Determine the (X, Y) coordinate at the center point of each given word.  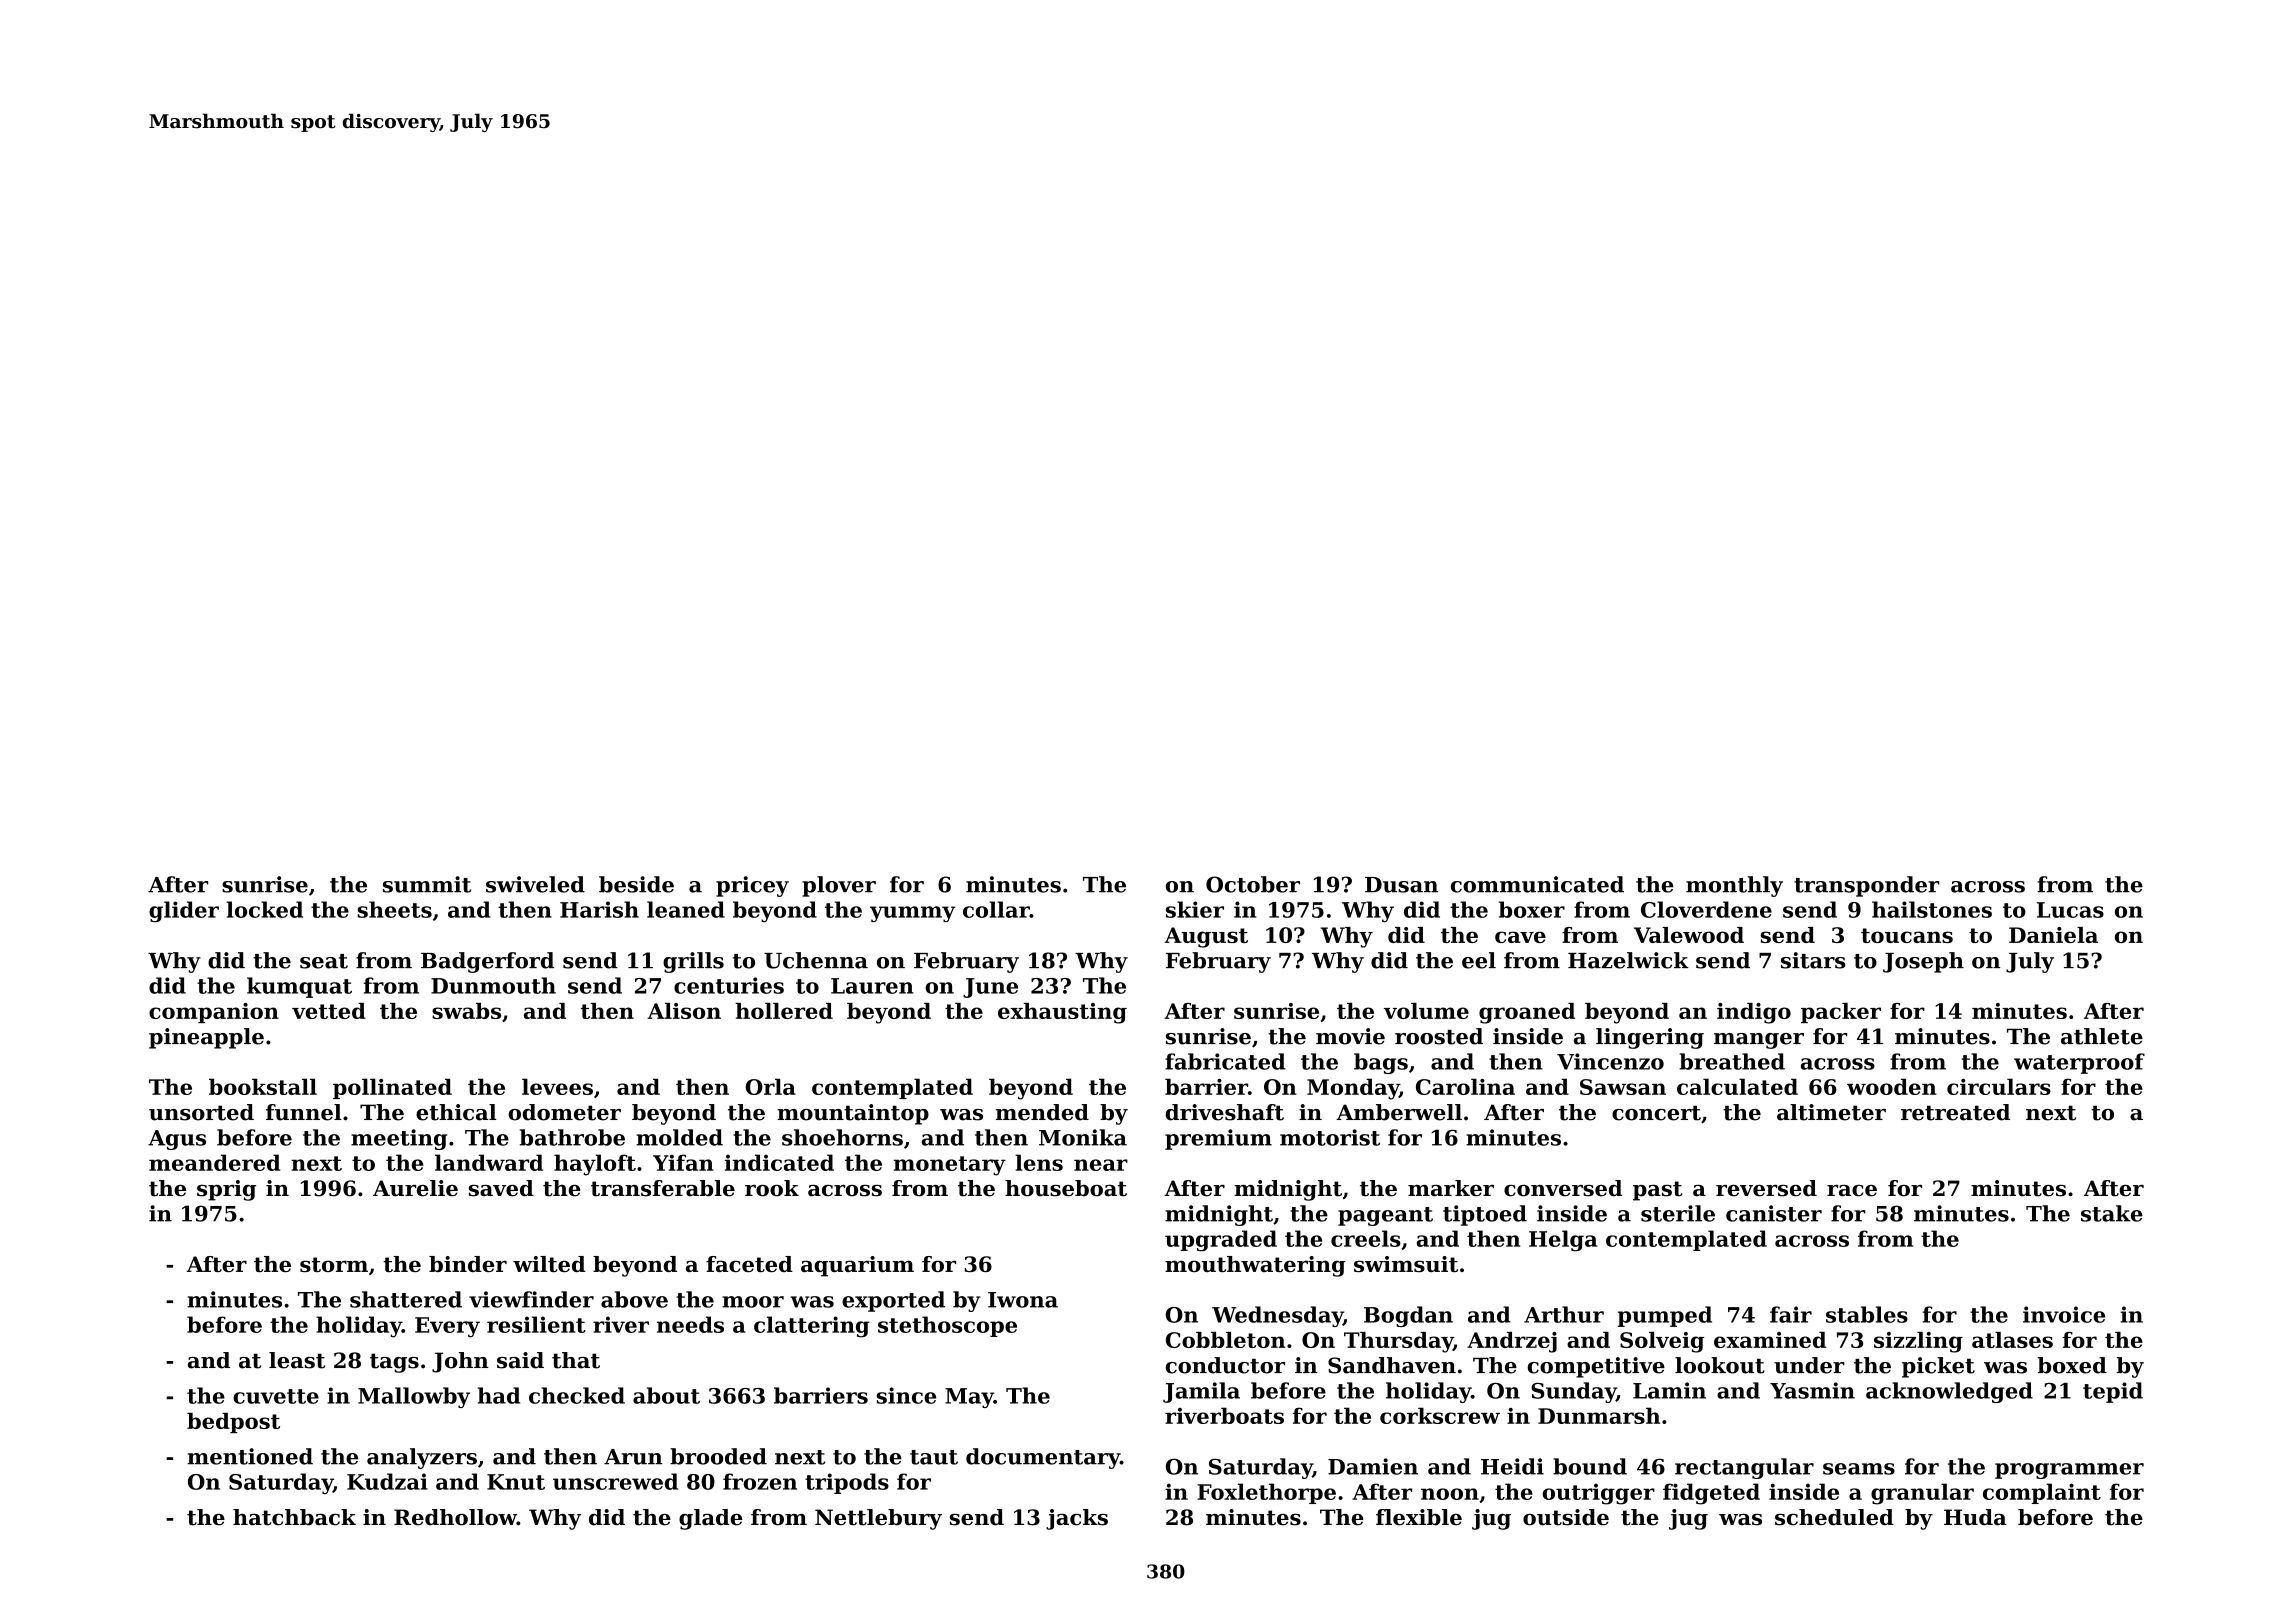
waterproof (2079, 1063)
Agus (177, 1140)
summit (427, 884)
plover (839, 886)
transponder (1867, 886)
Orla (771, 1086)
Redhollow (455, 1517)
